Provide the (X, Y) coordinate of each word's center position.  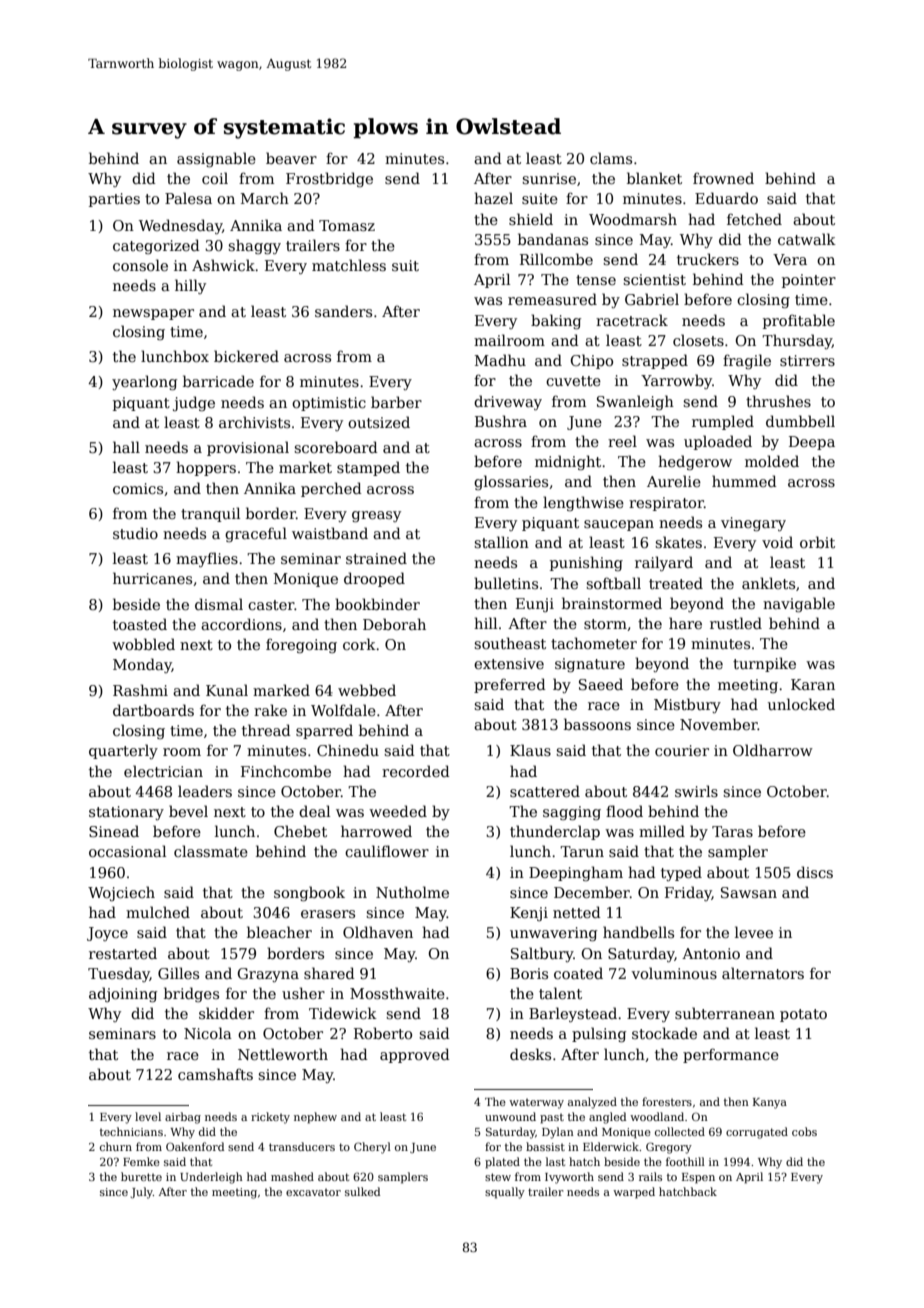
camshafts (215, 1074)
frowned (723, 178)
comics (138, 488)
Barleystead (573, 1014)
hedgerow (695, 462)
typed (681, 873)
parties (114, 200)
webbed (367, 690)
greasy (376, 516)
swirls (696, 791)
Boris (529, 973)
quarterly (123, 751)
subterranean (725, 1013)
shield (531, 219)
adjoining (123, 994)
